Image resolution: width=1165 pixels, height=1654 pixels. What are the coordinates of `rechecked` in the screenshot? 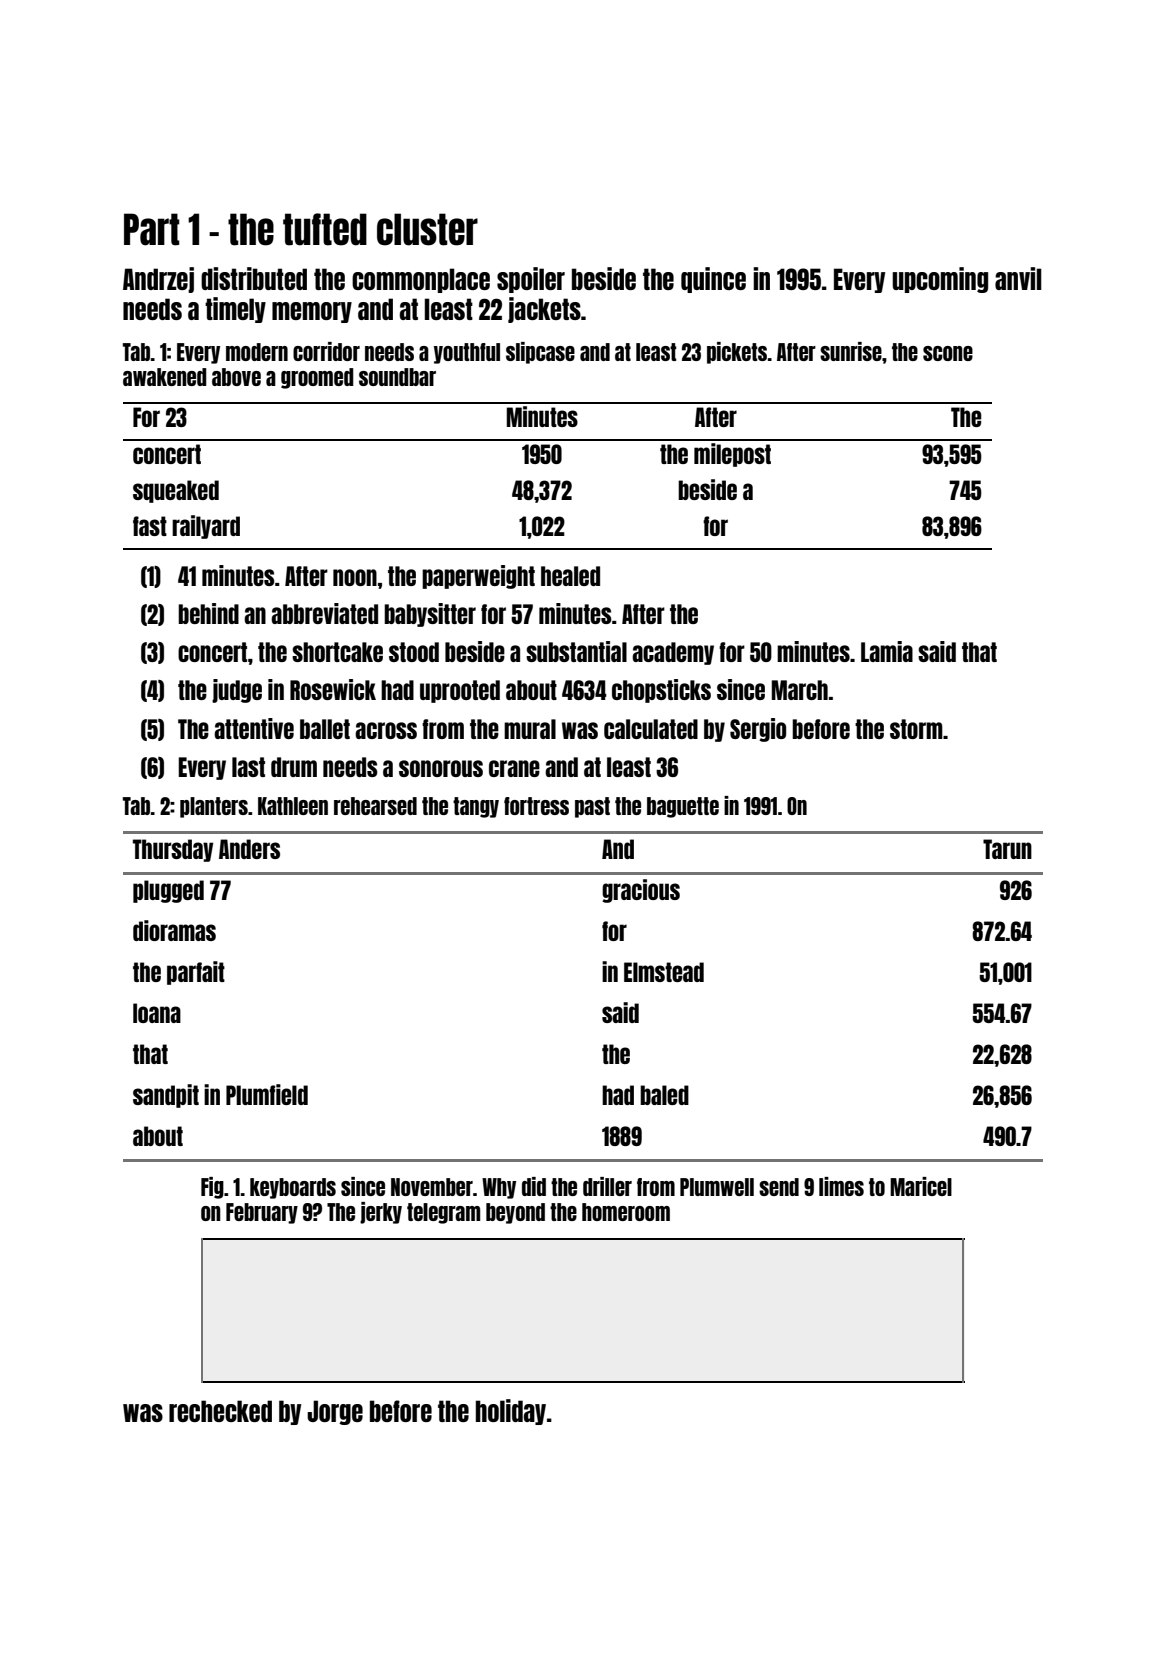 It's located at (220, 1411).
